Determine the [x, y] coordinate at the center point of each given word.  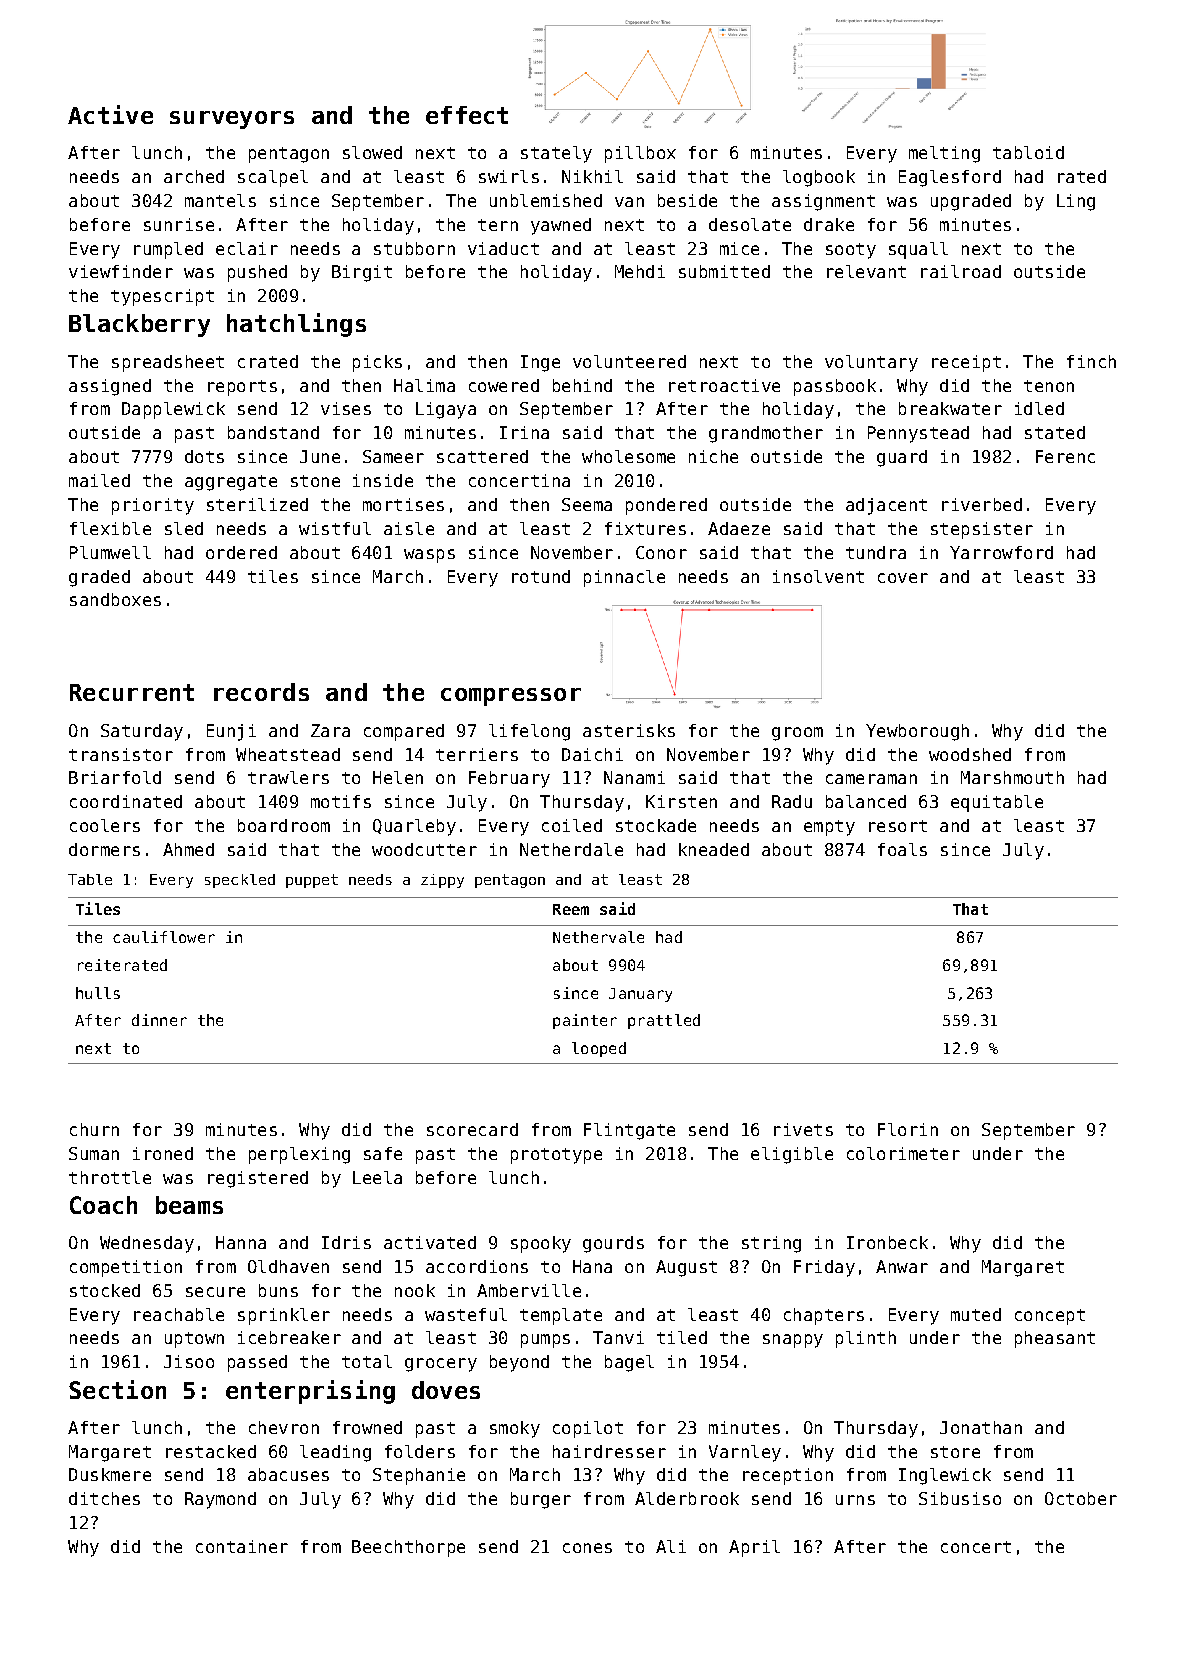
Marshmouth [1012, 777]
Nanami [634, 777]
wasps [429, 556]
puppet [312, 881]
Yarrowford [1001, 552]
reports [242, 388]
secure [215, 1292]
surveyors [232, 120]
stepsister [982, 530]
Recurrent [132, 692]
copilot [588, 1429]
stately [556, 154]
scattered [482, 456]
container [242, 1546]
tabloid [1028, 152]
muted [976, 1314]
